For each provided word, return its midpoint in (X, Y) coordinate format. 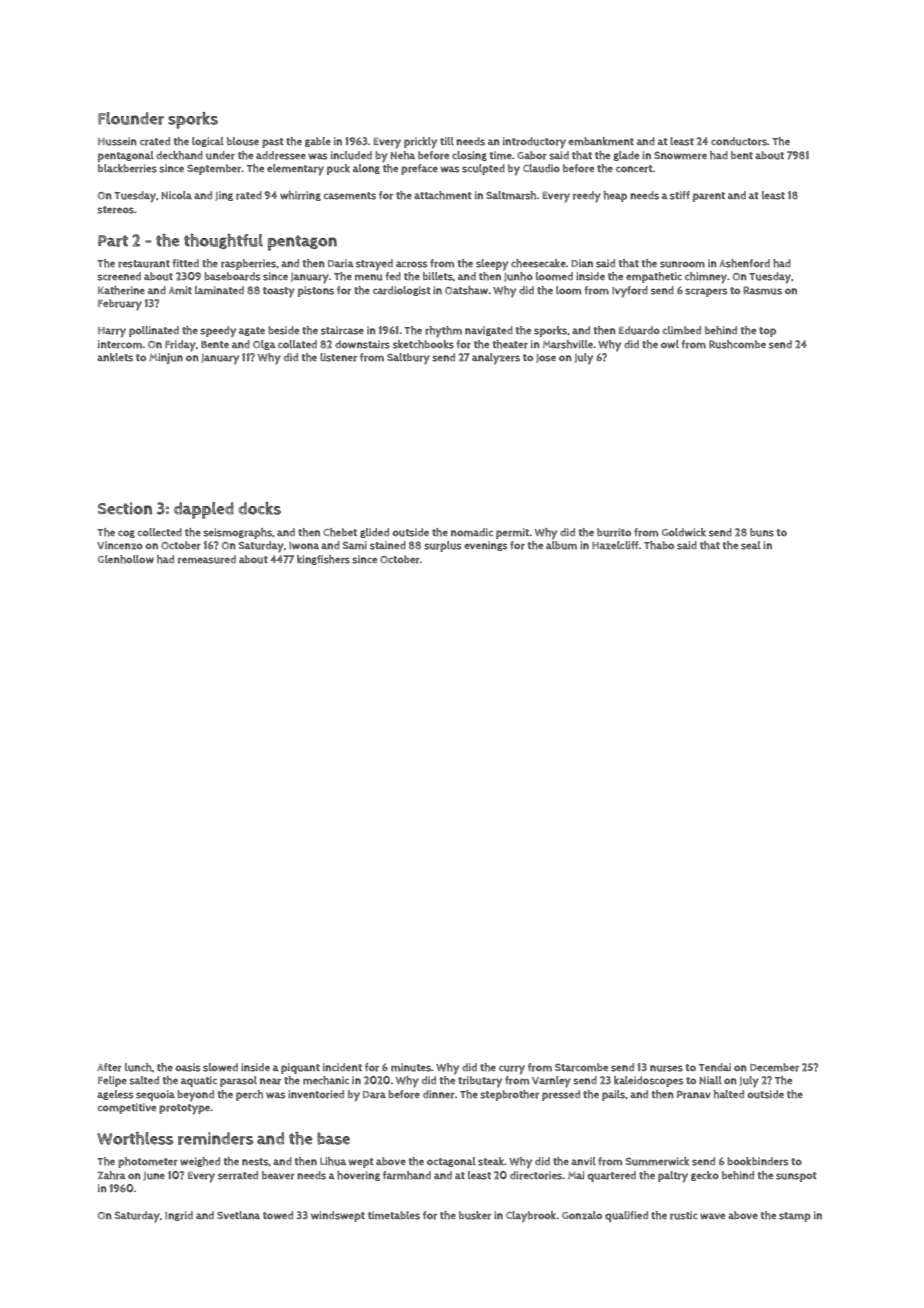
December (774, 1067)
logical (208, 142)
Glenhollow (126, 559)
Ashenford (744, 263)
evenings (486, 546)
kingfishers (323, 560)
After (109, 1067)
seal (751, 545)
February (120, 305)
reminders (215, 1138)
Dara (374, 1095)
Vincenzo (120, 545)
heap (615, 196)
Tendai (715, 1067)
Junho (518, 277)
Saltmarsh (511, 195)
